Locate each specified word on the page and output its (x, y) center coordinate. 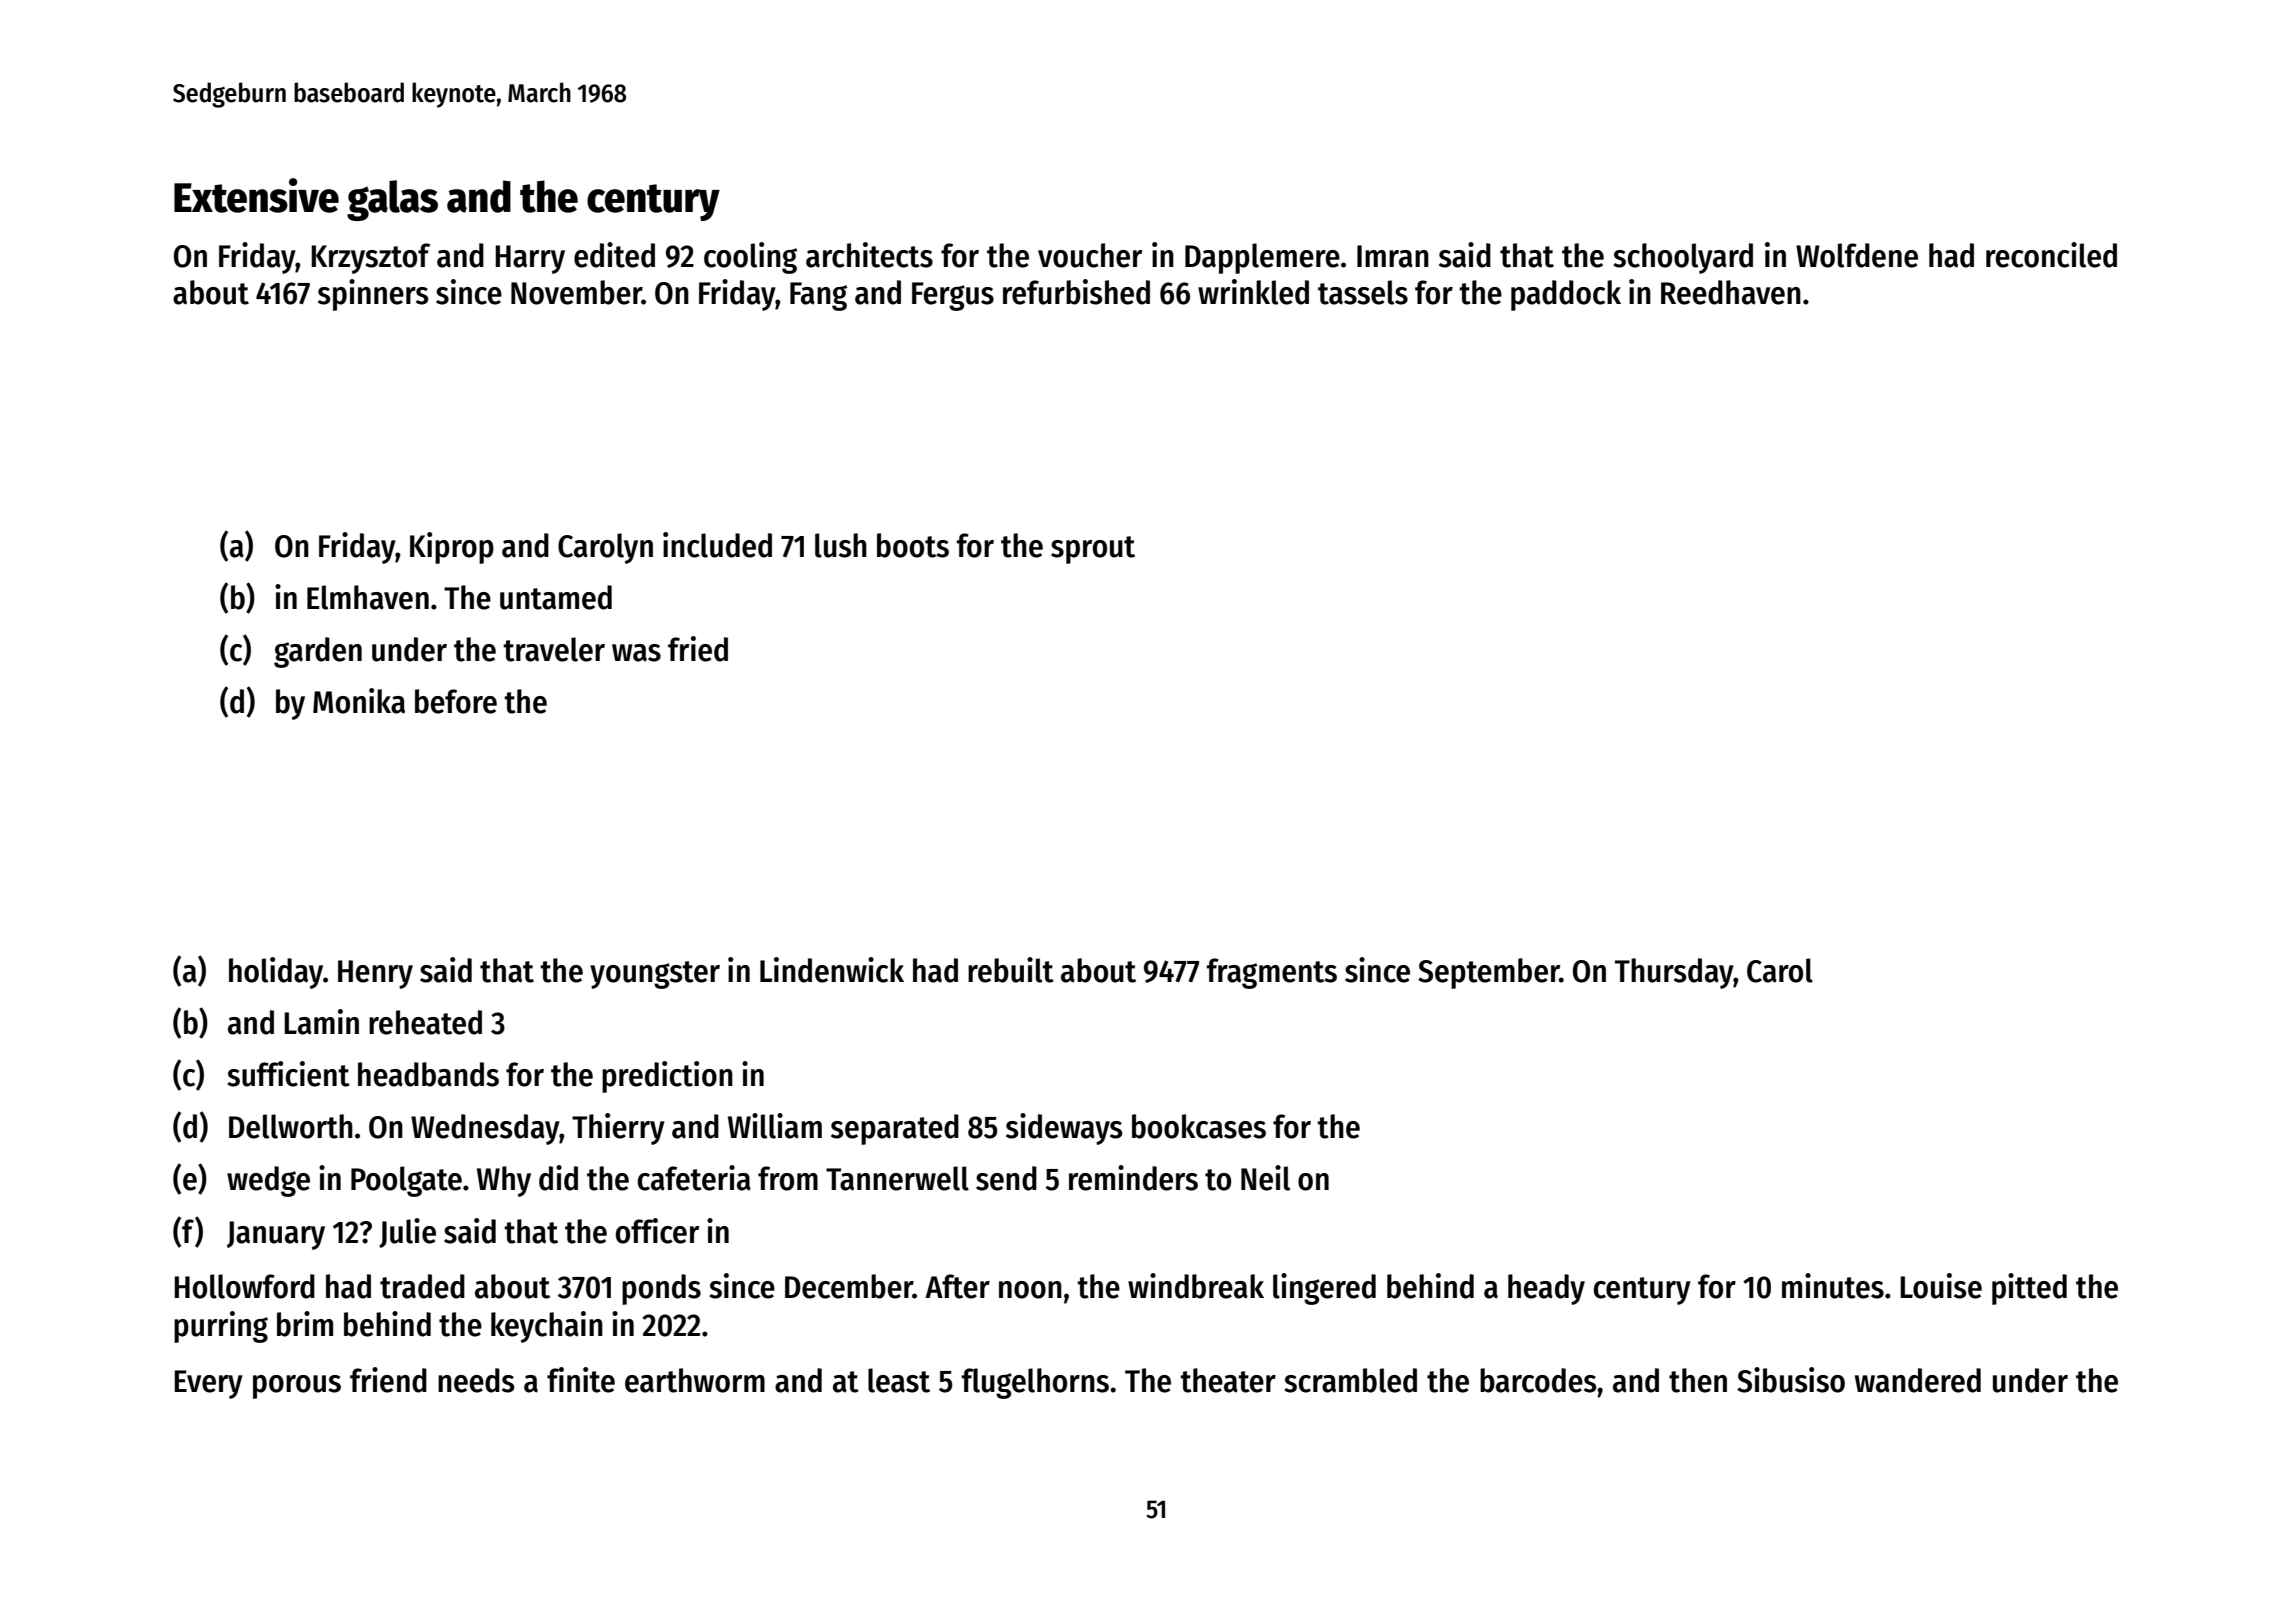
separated (895, 1129)
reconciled (2051, 255)
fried (698, 649)
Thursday (1674, 973)
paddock (1566, 295)
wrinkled (1253, 292)
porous (297, 1387)
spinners (373, 295)
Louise (1941, 1286)
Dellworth (291, 1126)
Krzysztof (370, 258)
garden (318, 652)
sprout (1093, 550)
